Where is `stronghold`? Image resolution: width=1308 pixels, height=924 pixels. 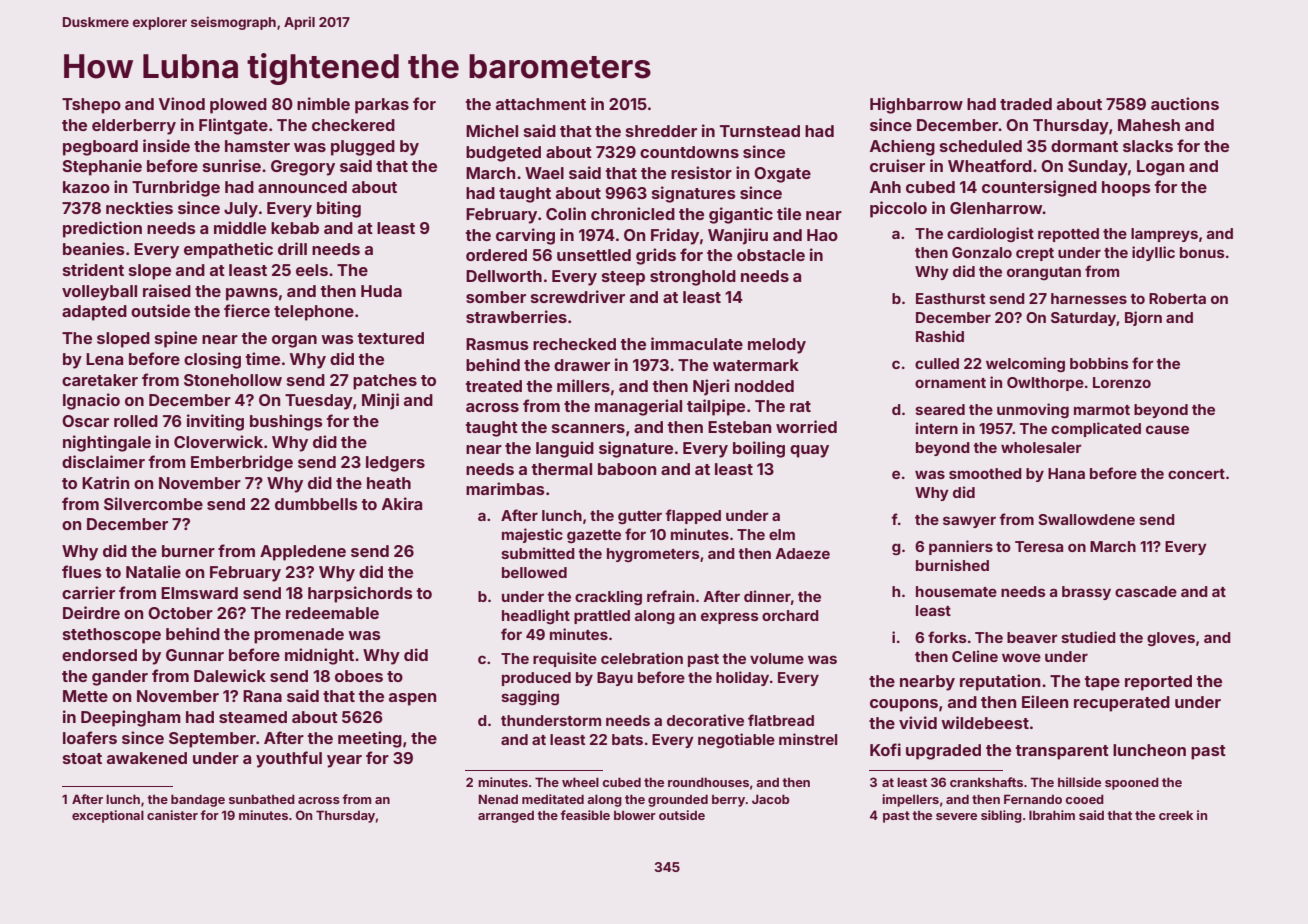 stronghold is located at coordinates (693, 278).
